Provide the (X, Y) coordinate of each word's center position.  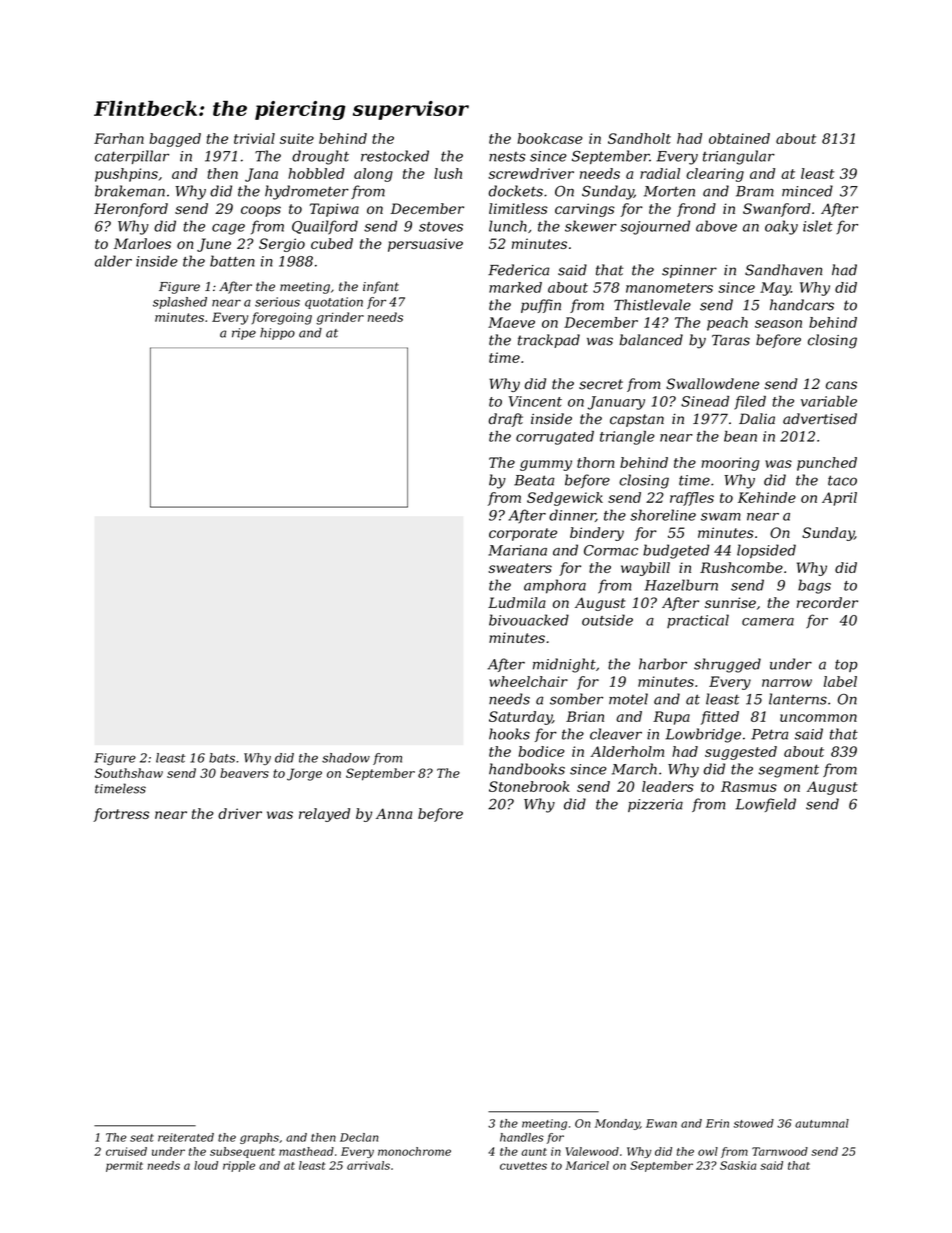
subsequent (242, 1152)
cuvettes (523, 1166)
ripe (244, 334)
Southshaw (129, 773)
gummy (546, 465)
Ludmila (517, 602)
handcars (802, 305)
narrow (787, 683)
